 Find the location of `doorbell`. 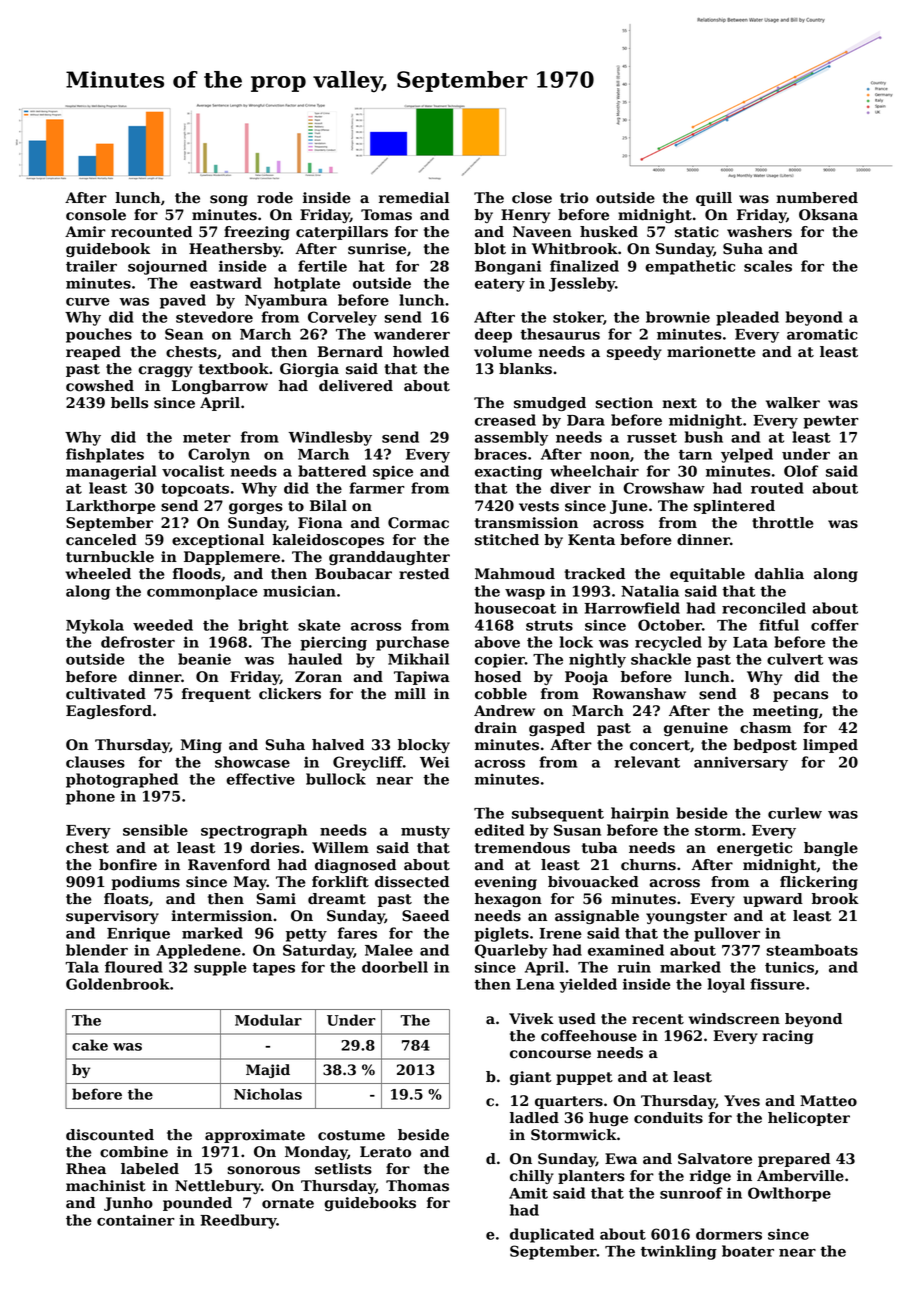

doorbell is located at coordinates (395, 967).
